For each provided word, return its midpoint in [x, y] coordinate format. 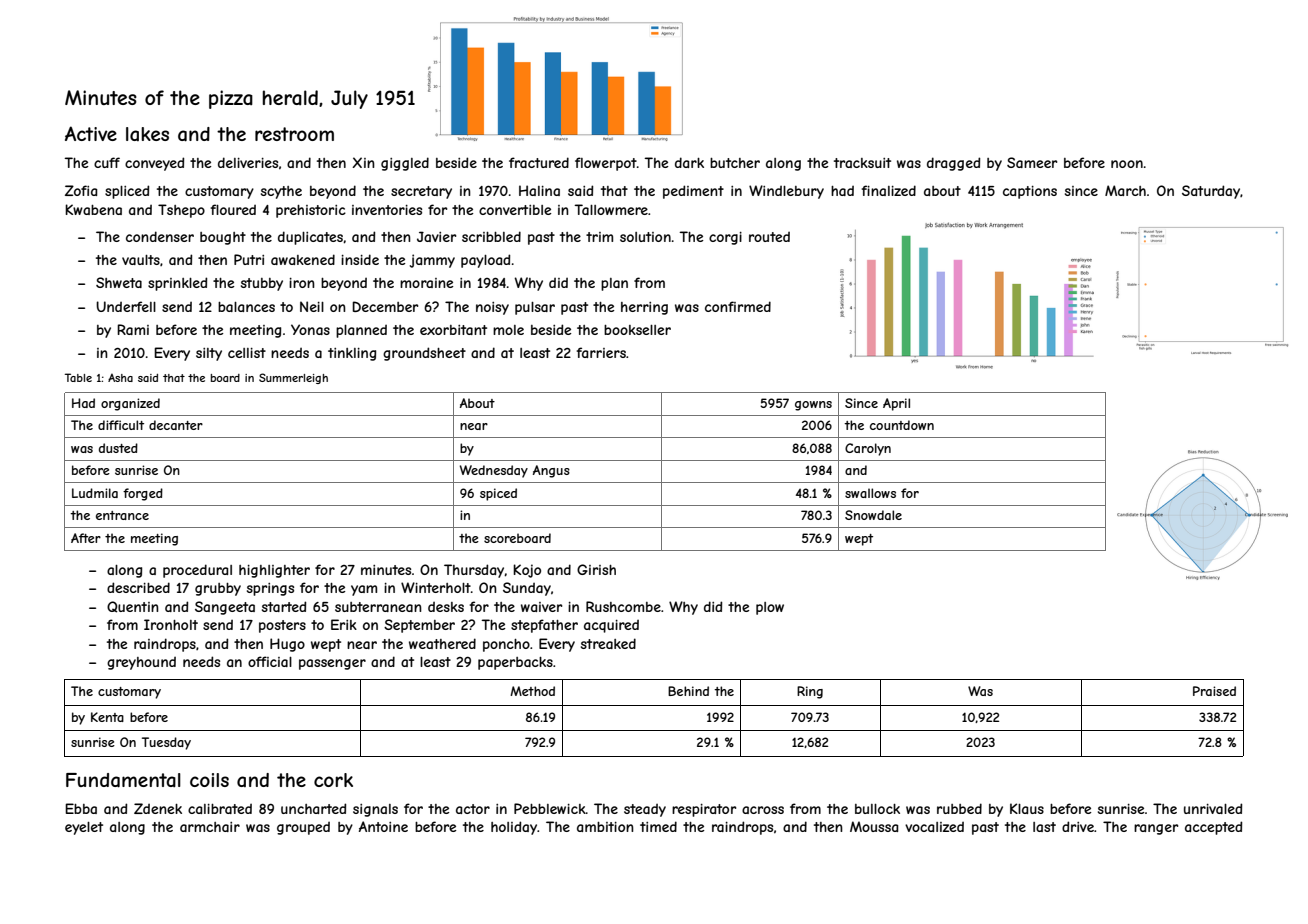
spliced [127, 192]
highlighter [274, 571]
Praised [1214, 691]
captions [1030, 192]
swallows [870, 493]
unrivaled [1213, 808]
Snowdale [873, 515]
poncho [506, 645]
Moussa [874, 826]
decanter [176, 425]
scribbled [491, 236]
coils [209, 780]
